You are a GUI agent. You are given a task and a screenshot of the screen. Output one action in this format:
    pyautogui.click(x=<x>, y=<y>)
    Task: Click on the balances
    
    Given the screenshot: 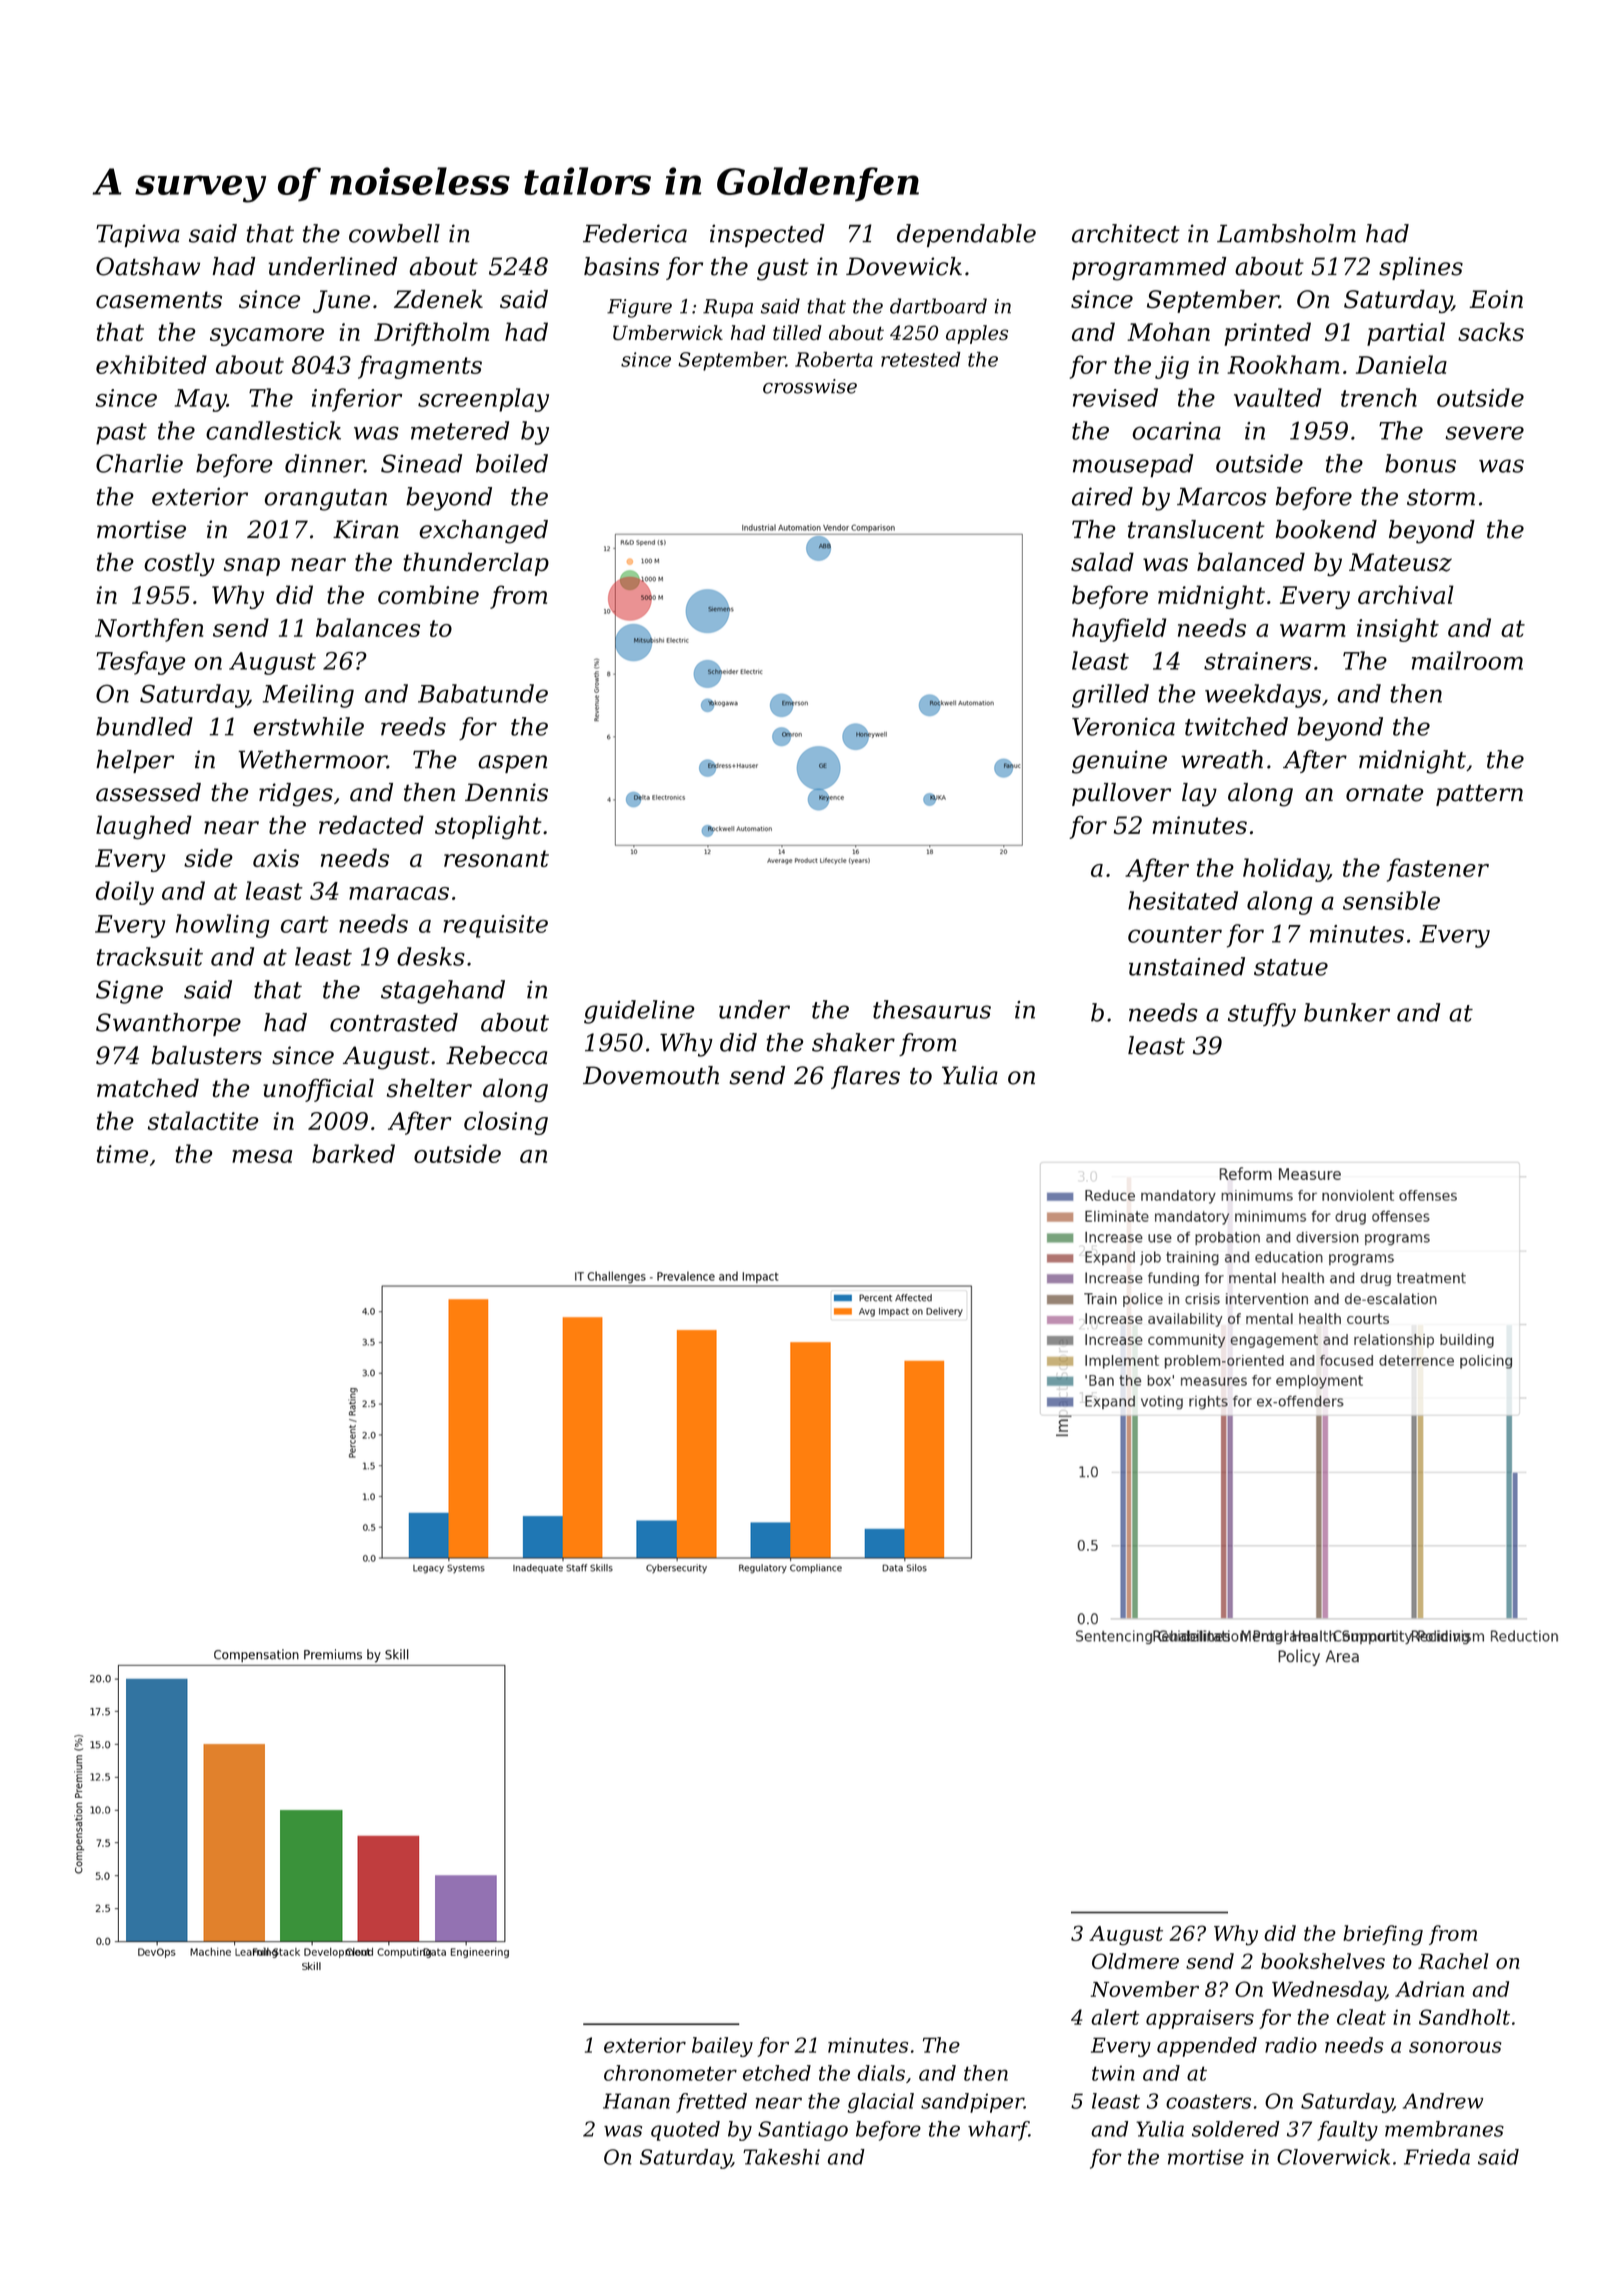 What is the action you would take?
    pyautogui.click(x=368, y=627)
